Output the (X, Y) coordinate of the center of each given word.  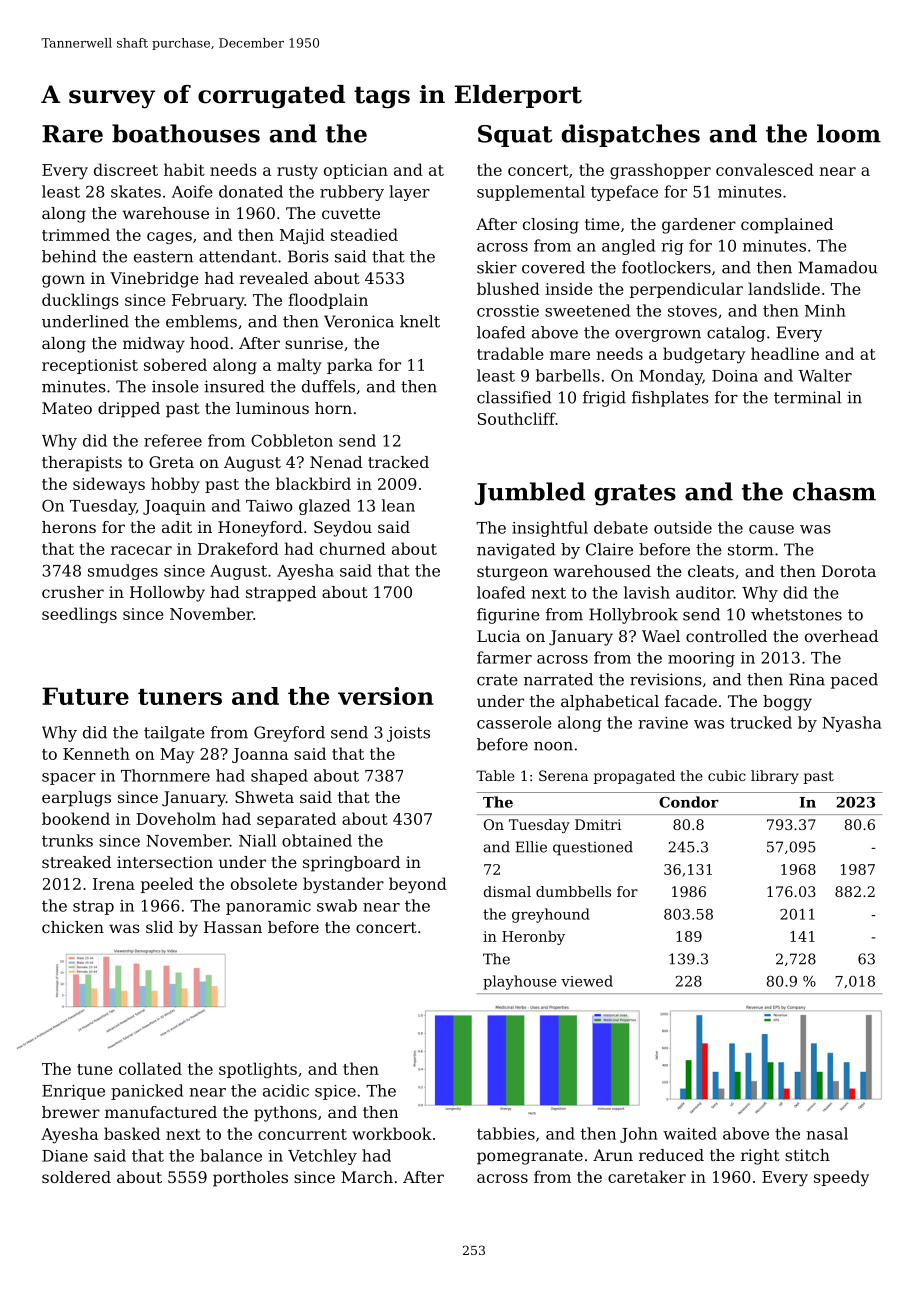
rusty (297, 172)
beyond (418, 885)
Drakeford (238, 548)
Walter (825, 375)
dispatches (630, 135)
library (775, 777)
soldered (76, 1177)
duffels (328, 386)
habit (184, 169)
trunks (67, 840)
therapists (82, 464)
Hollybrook (633, 616)
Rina (807, 679)
